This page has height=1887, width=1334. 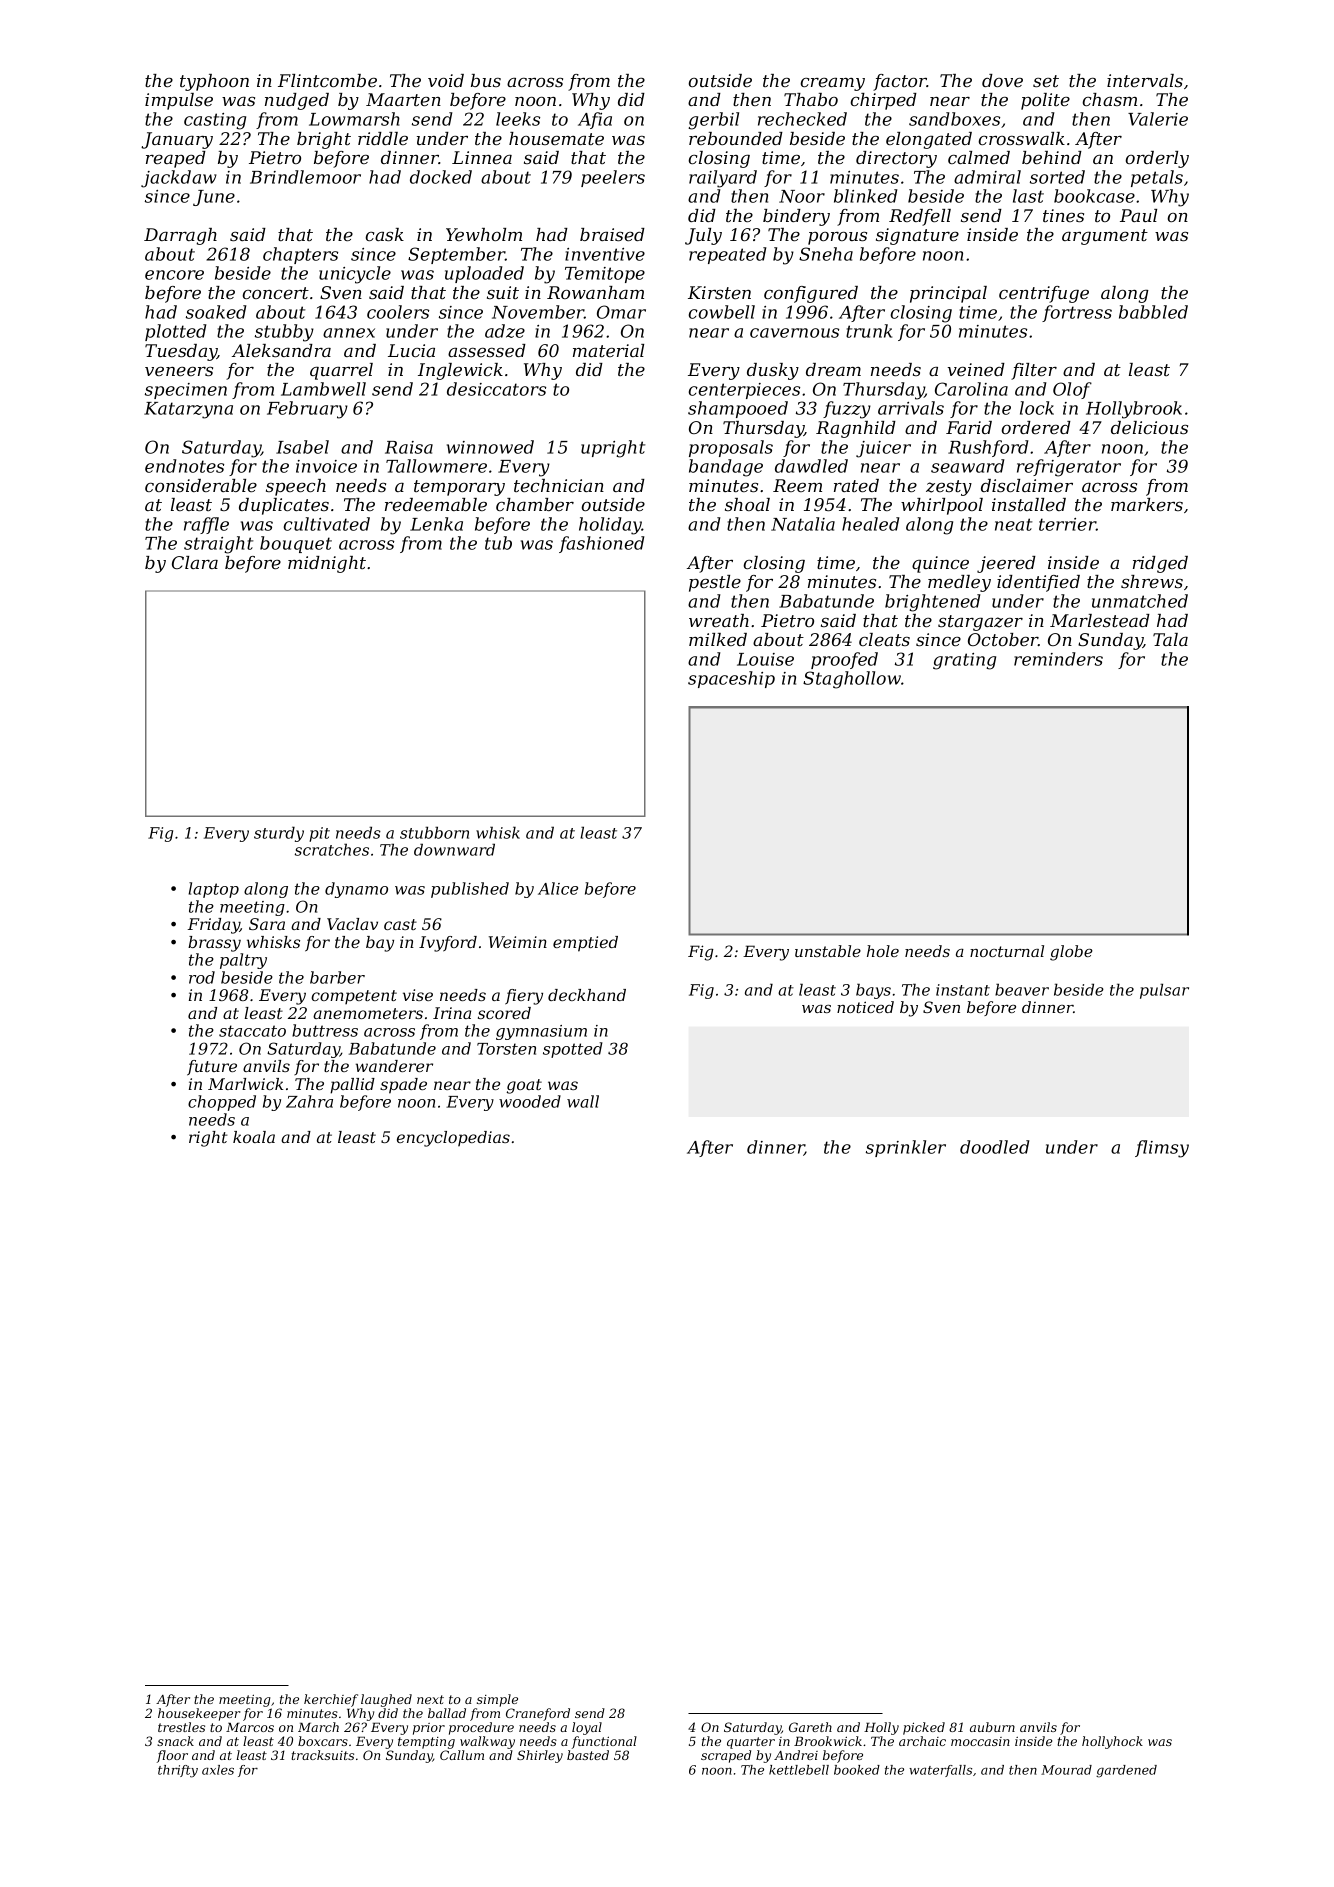 I want to click on March, so click(x=318, y=1727).
